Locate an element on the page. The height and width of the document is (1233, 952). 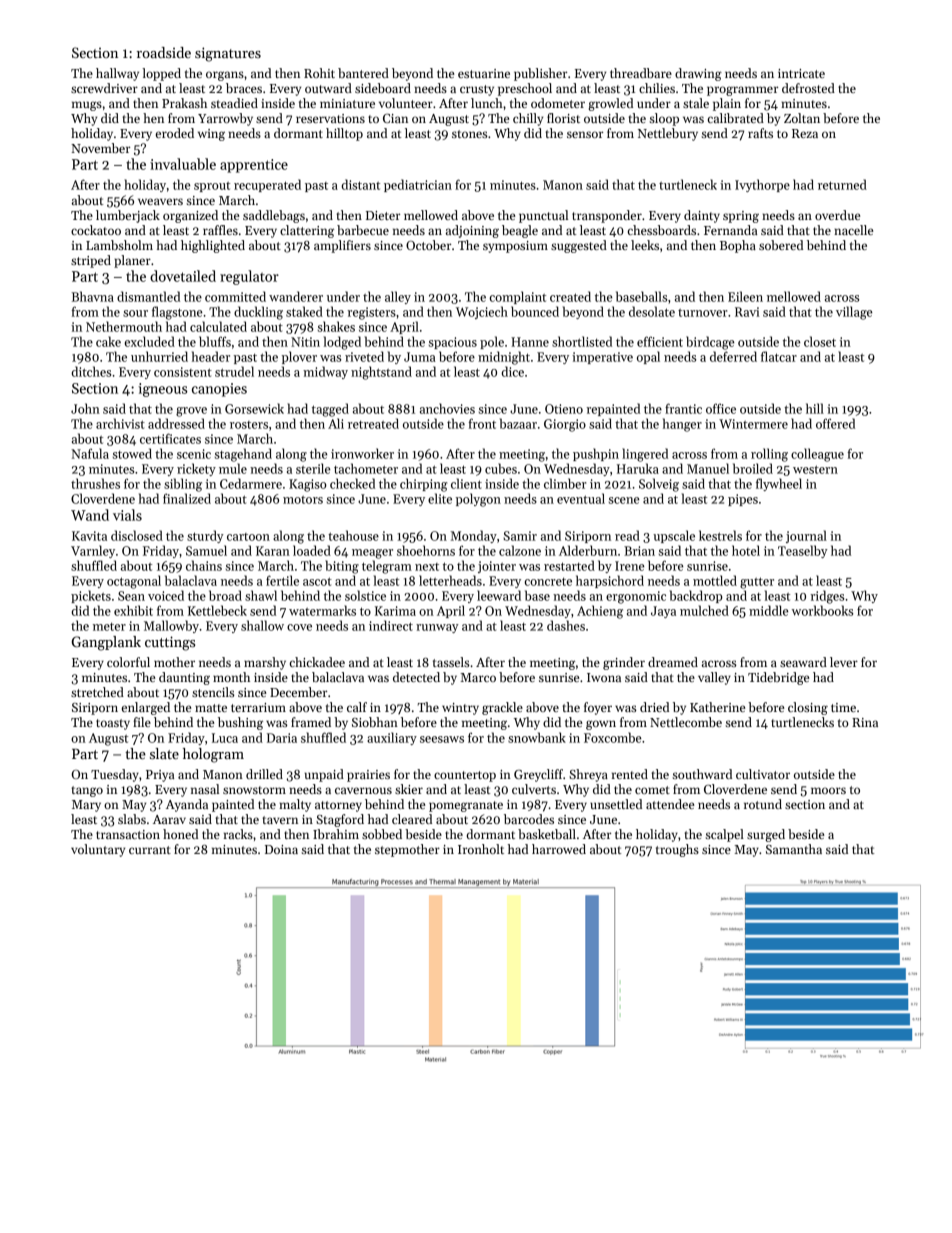
disclosed is located at coordinates (137, 535).
